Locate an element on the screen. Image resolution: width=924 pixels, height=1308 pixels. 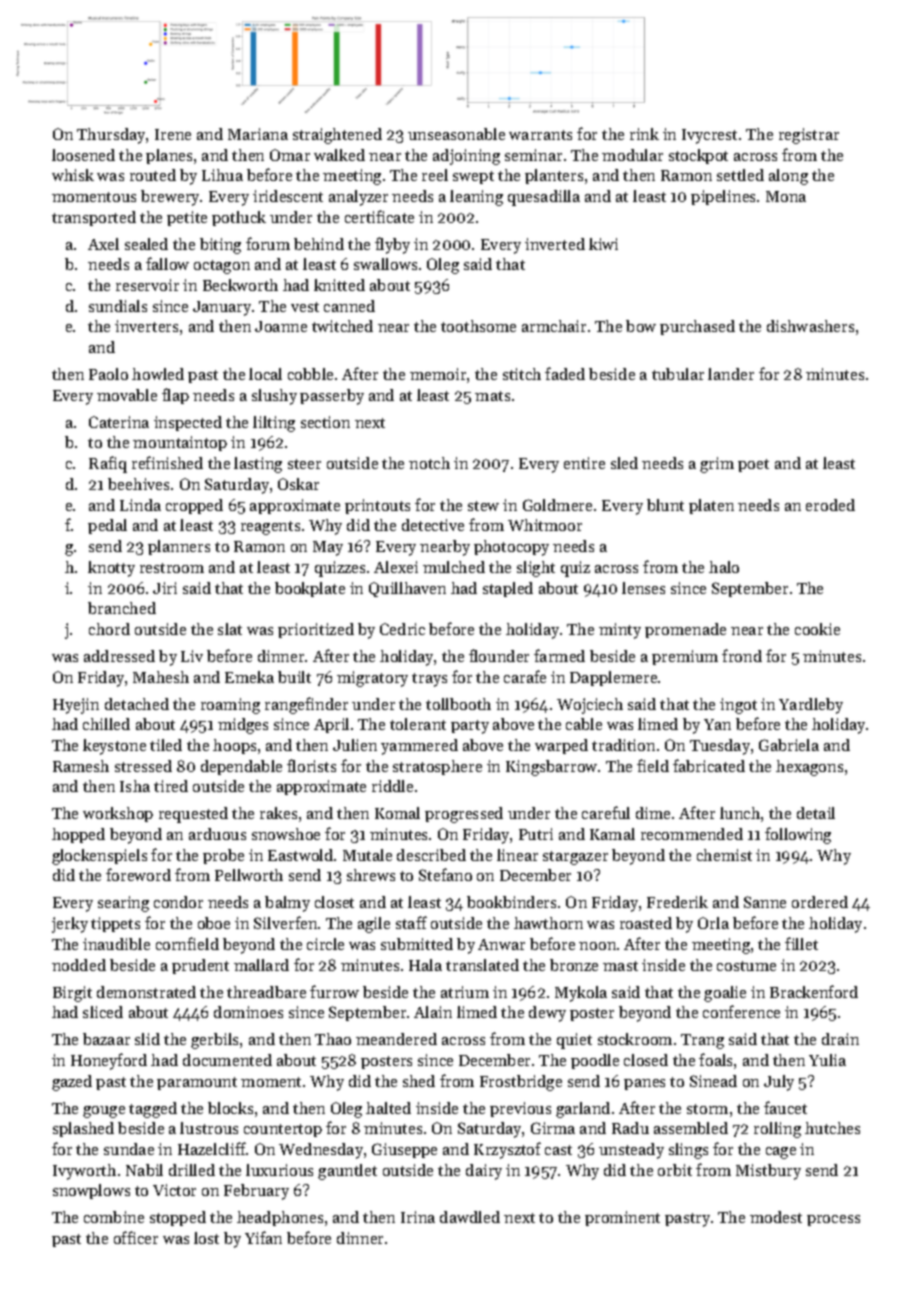
purchased is located at coordinates (697, 327).
